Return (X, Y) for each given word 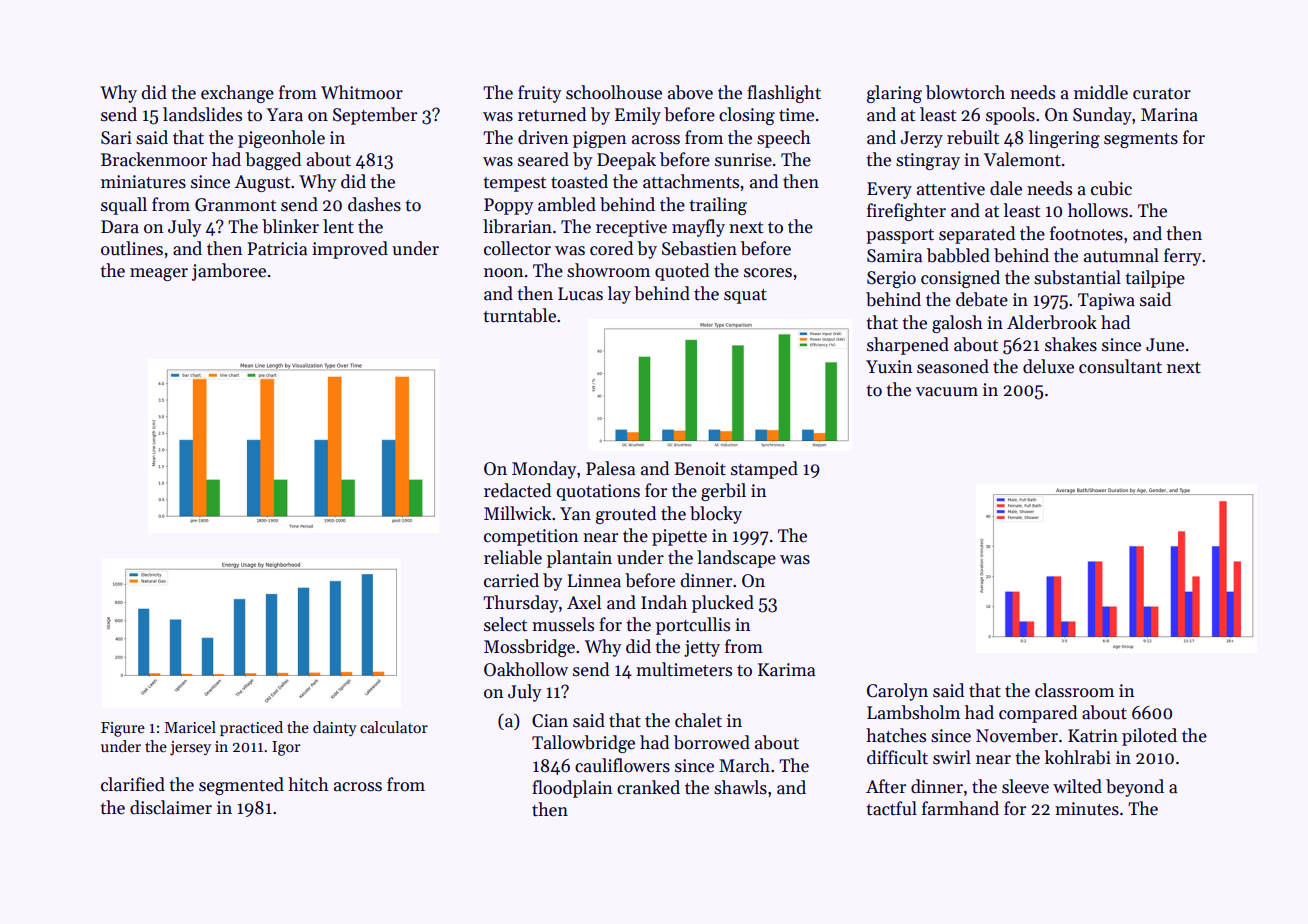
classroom (1074, 690)
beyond (1135, 788)
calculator (394, 727)
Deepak (626, 161)
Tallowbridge (583, 744)
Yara (285, 115)
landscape (736, 559)
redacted (517, 490)
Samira (894, 256)
